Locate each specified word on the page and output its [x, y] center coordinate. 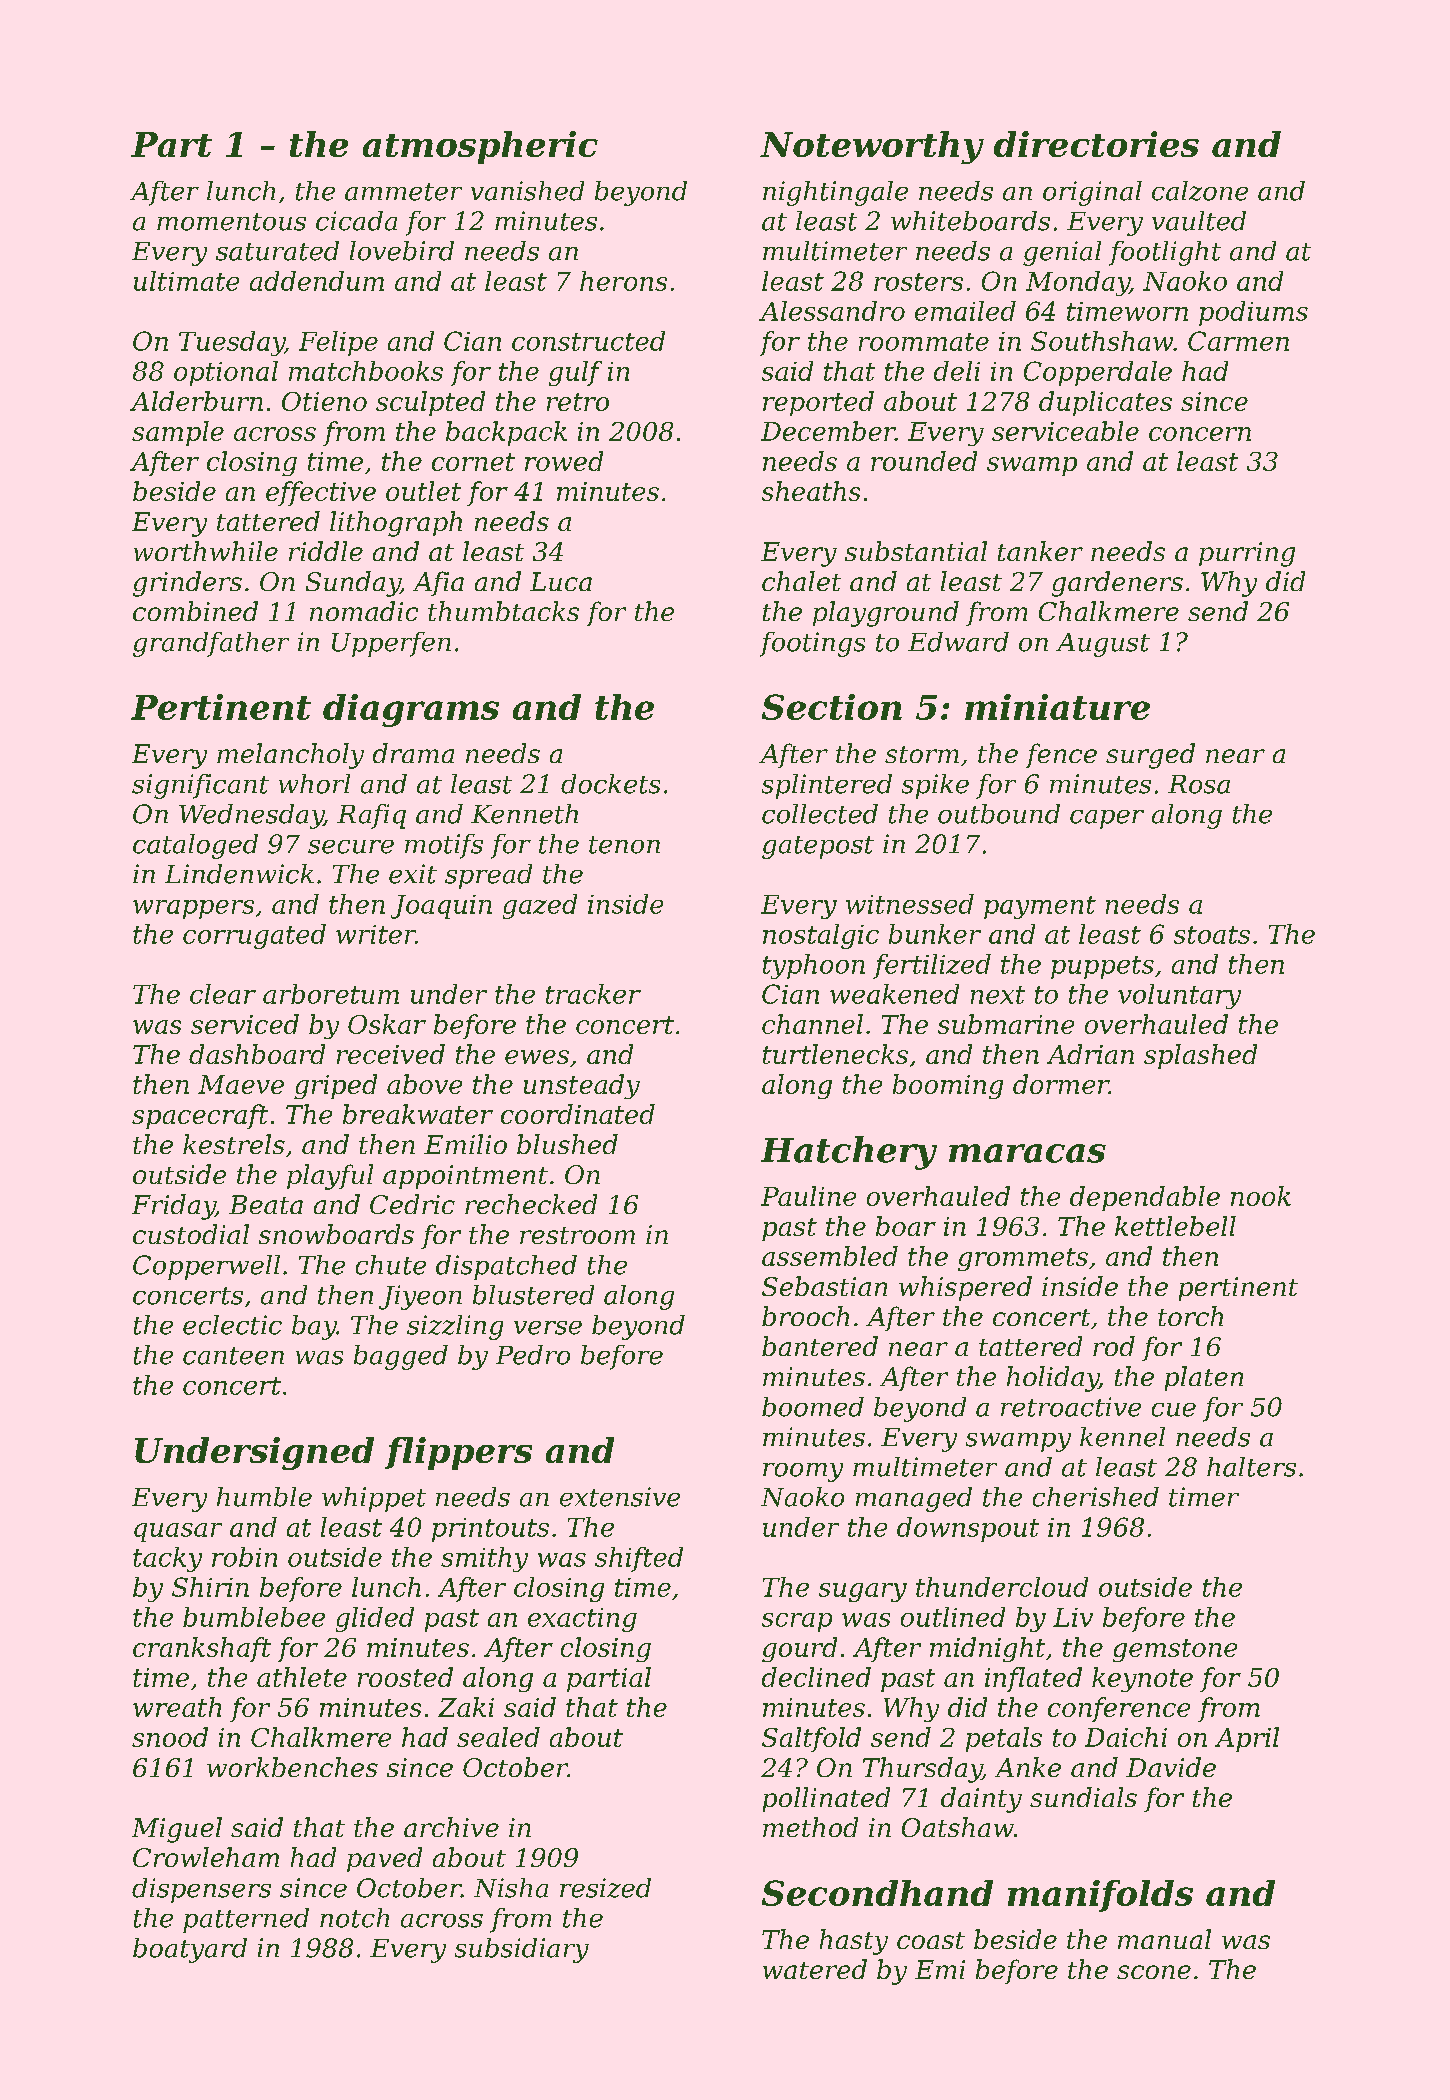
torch [1190, 1316]
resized [605, 1888]
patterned [246, 1920]
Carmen [1238, 341]
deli [957, 371]
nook [1261, 1196]
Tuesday [232, 343]
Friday [173, 1207]
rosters [918, 282]
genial [1062, 253]
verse [548, 1328]
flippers [458, 1453]
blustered [533, 1295]
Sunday [353, 584]
